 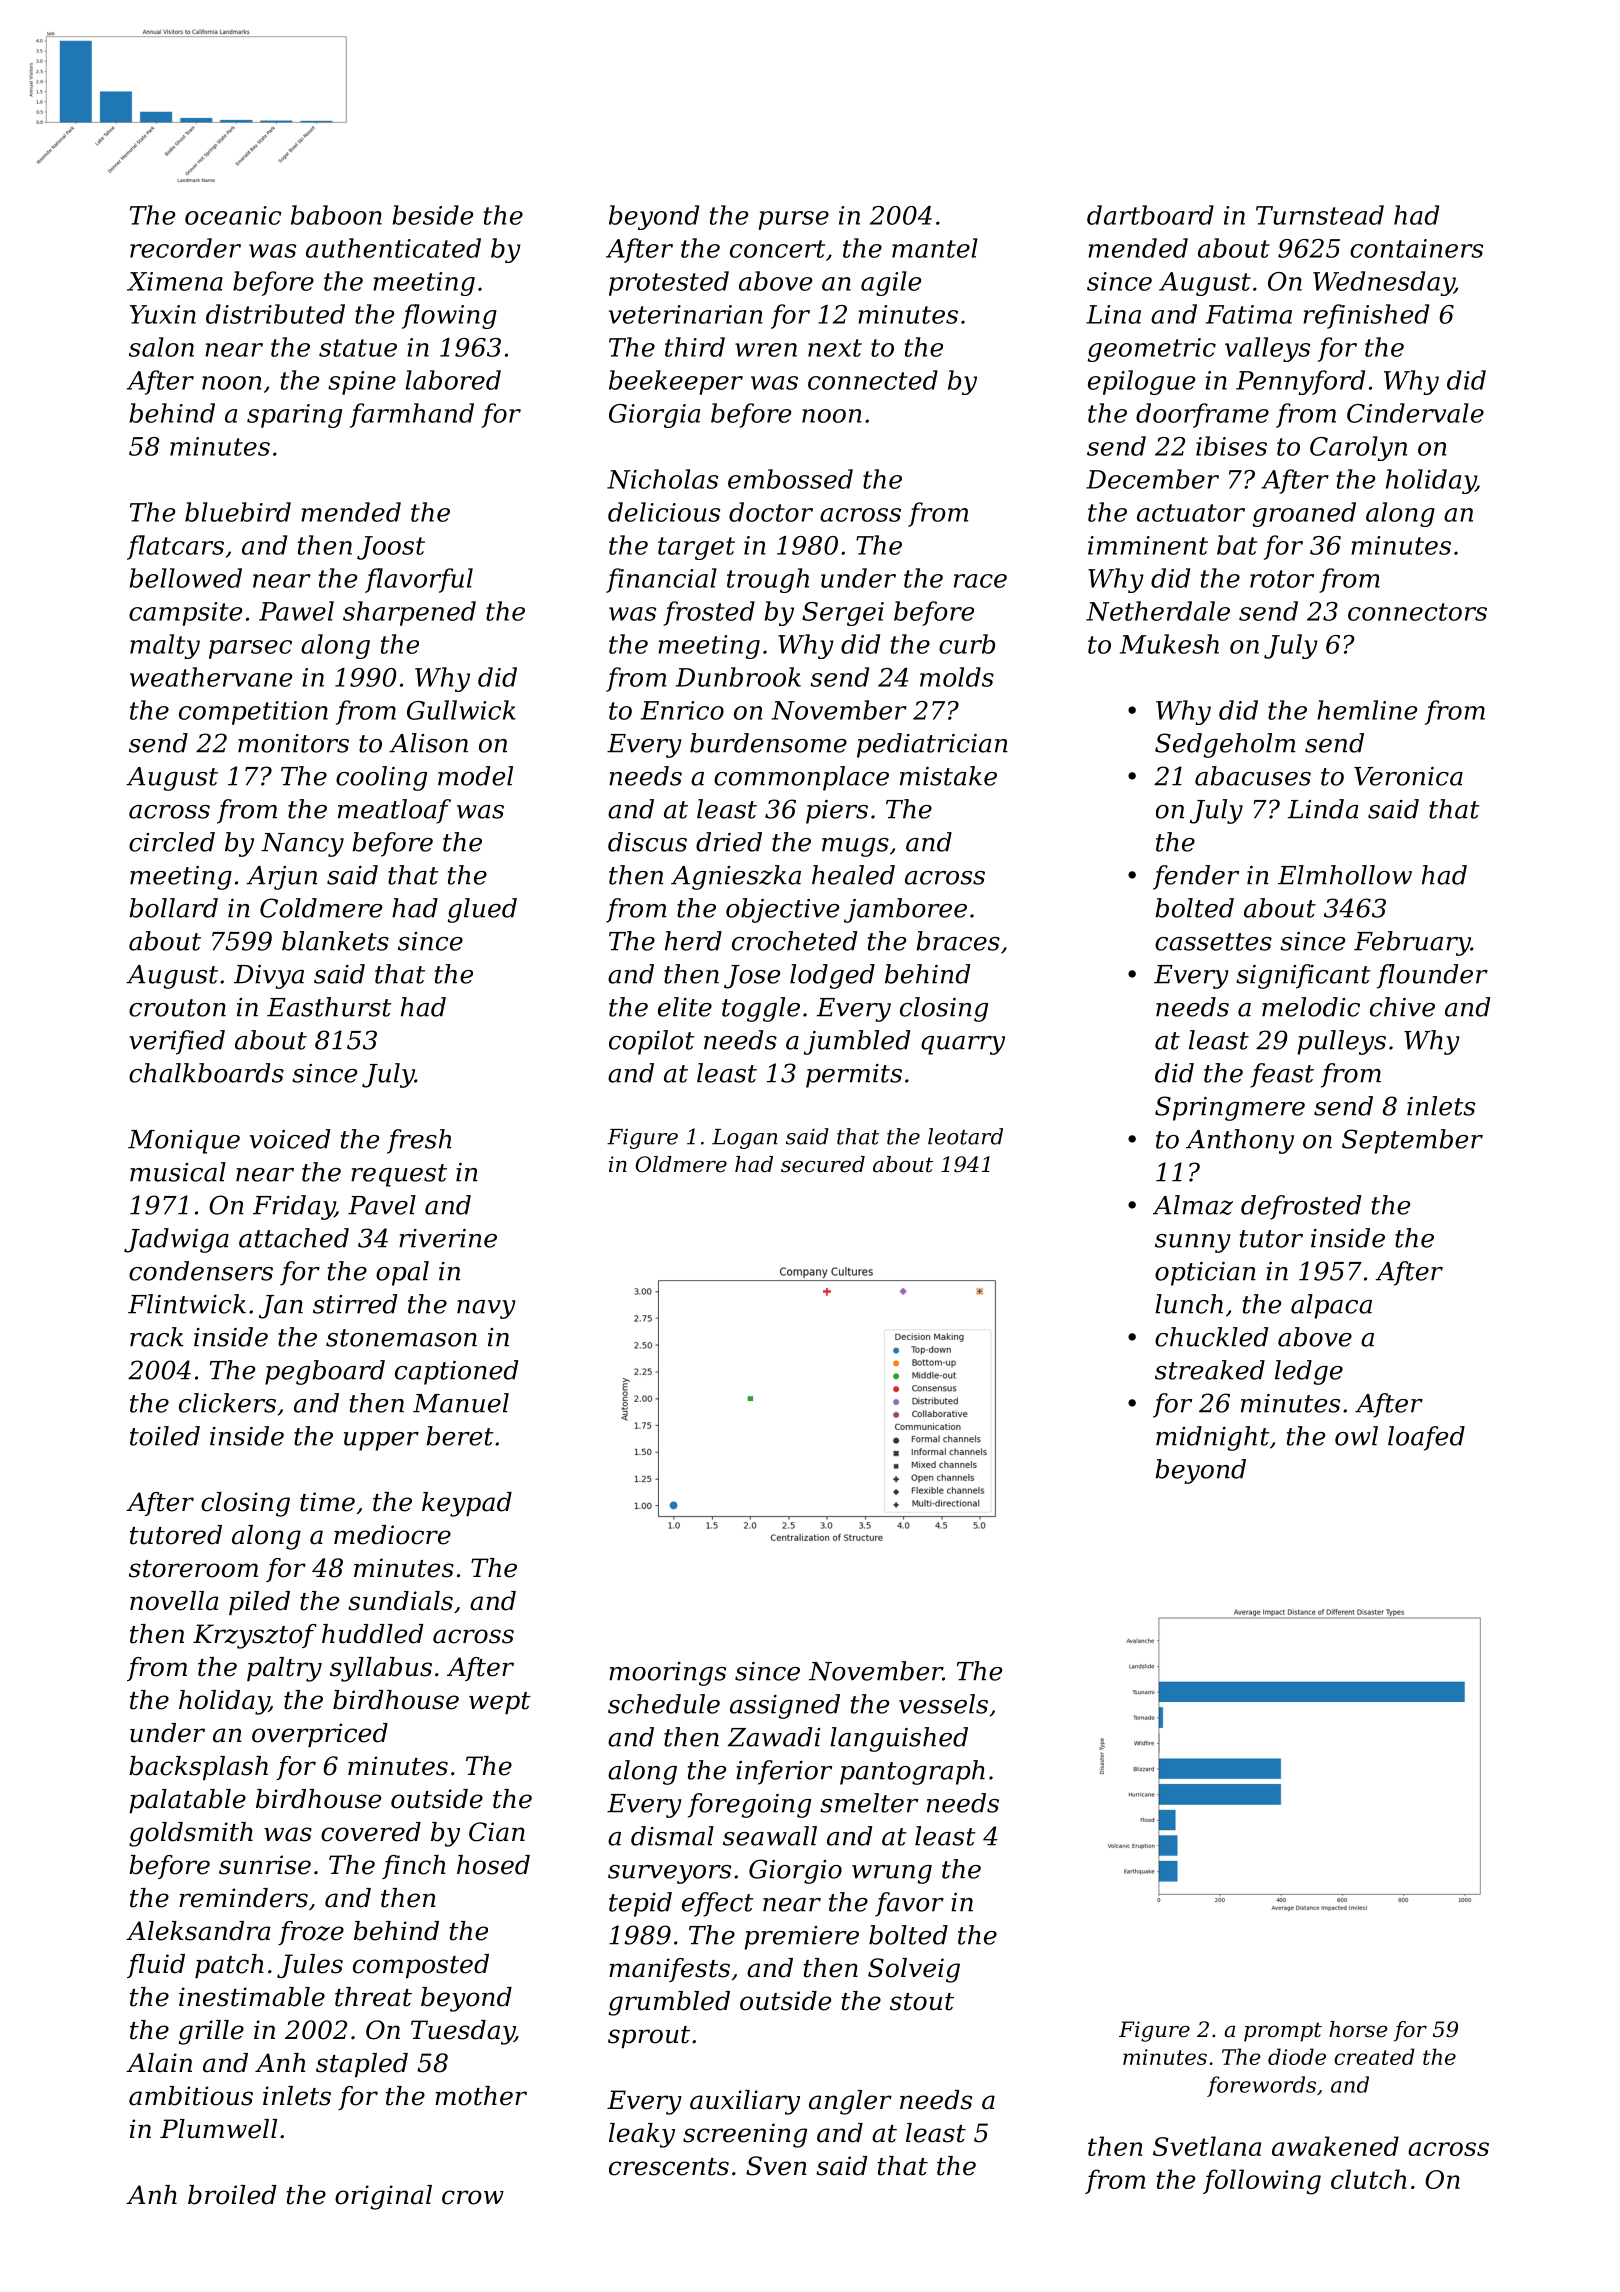 What do you see at coordinates (383, 2197) in the page?
I see `original` at bounding box center [383, 2197].
